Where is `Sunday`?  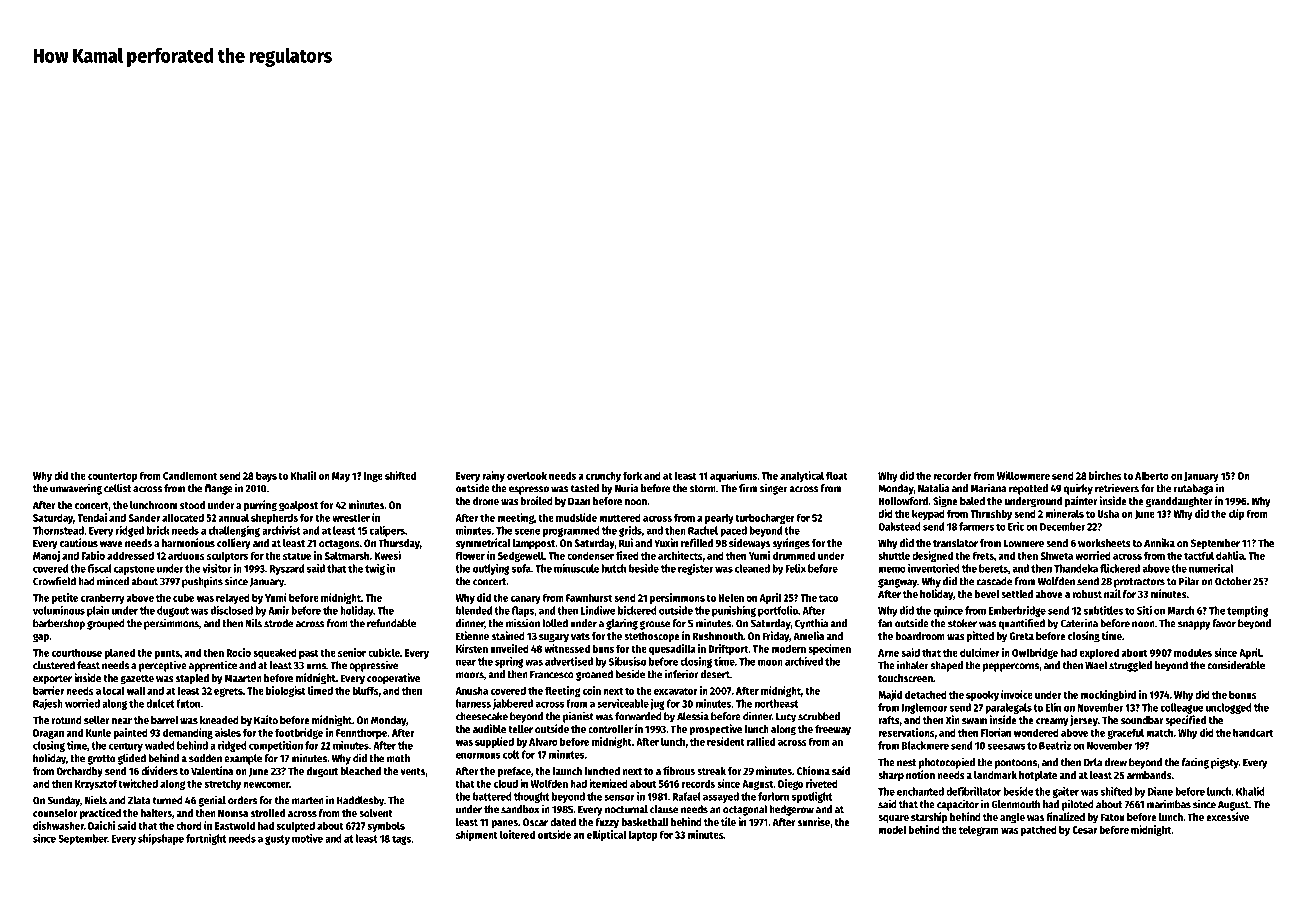 Sunday is located at coordinates (64, 801).
